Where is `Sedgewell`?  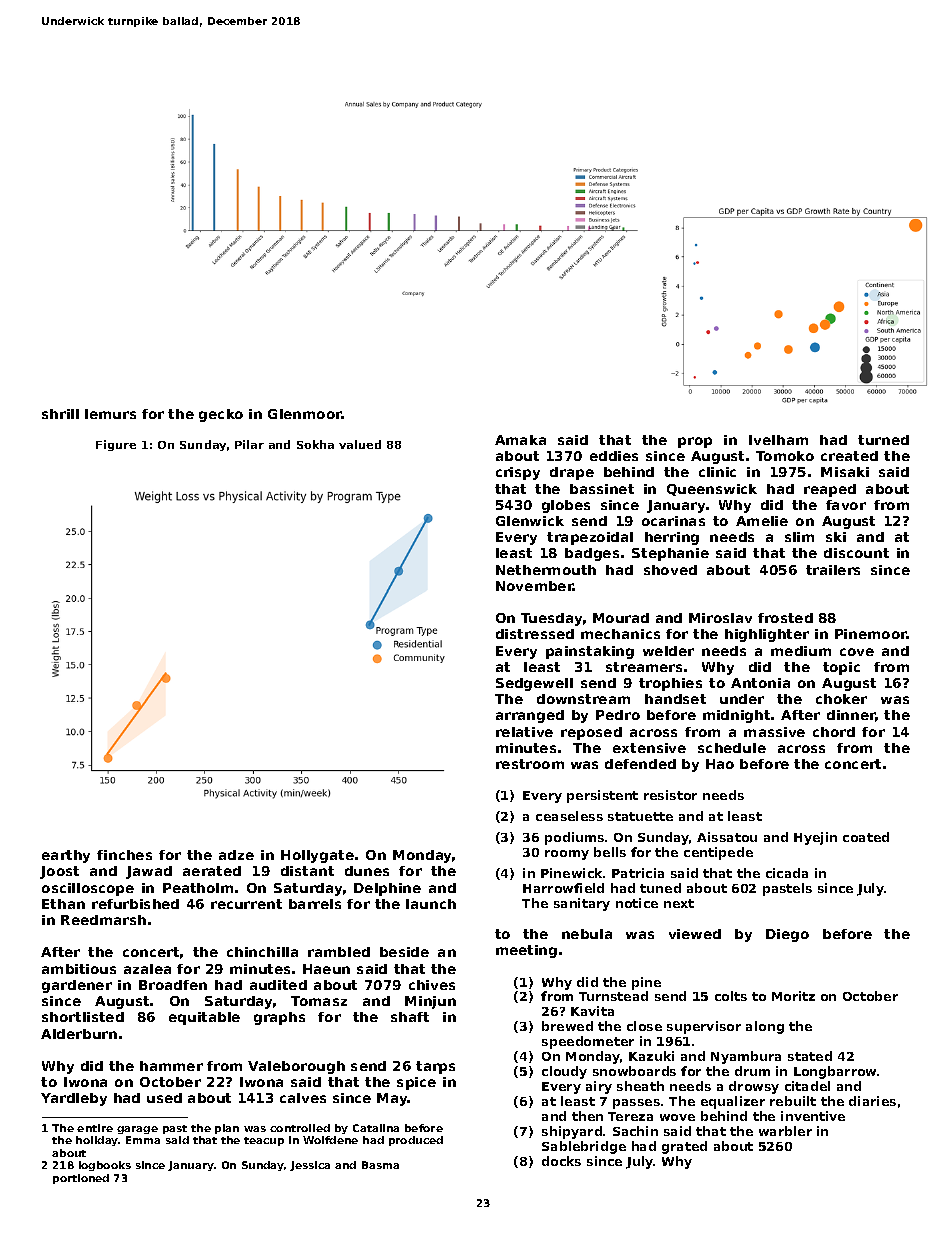
Sedgewell is located at coordinates (534, 684).
